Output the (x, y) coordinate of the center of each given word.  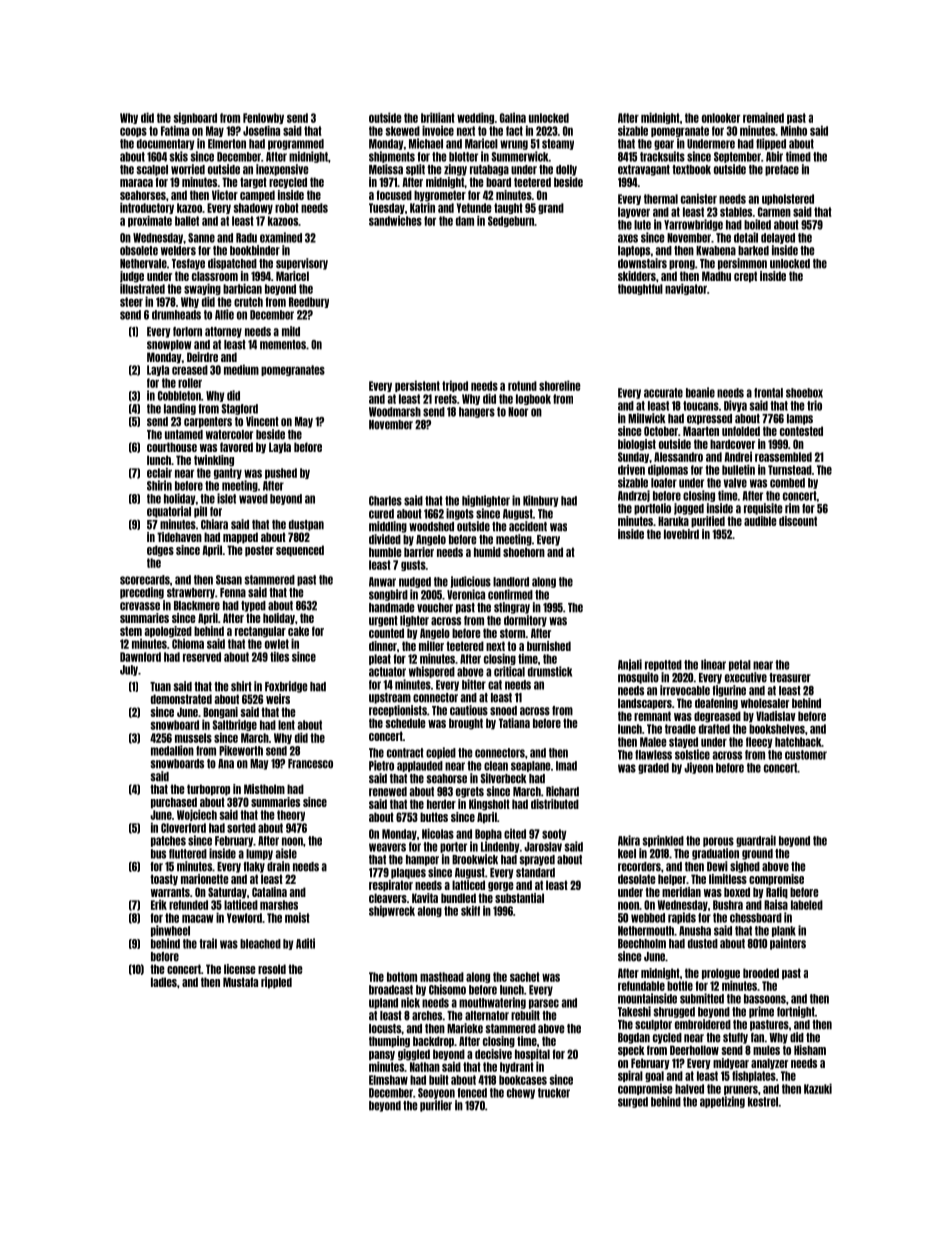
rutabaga (489, 170)
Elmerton (227, 144)
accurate (663, 393)
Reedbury (309, 302)
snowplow (169, 345)
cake (298, 631)
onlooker (721, 118)
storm (513, 633)
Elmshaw (388, 1080)
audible (760, 521)
